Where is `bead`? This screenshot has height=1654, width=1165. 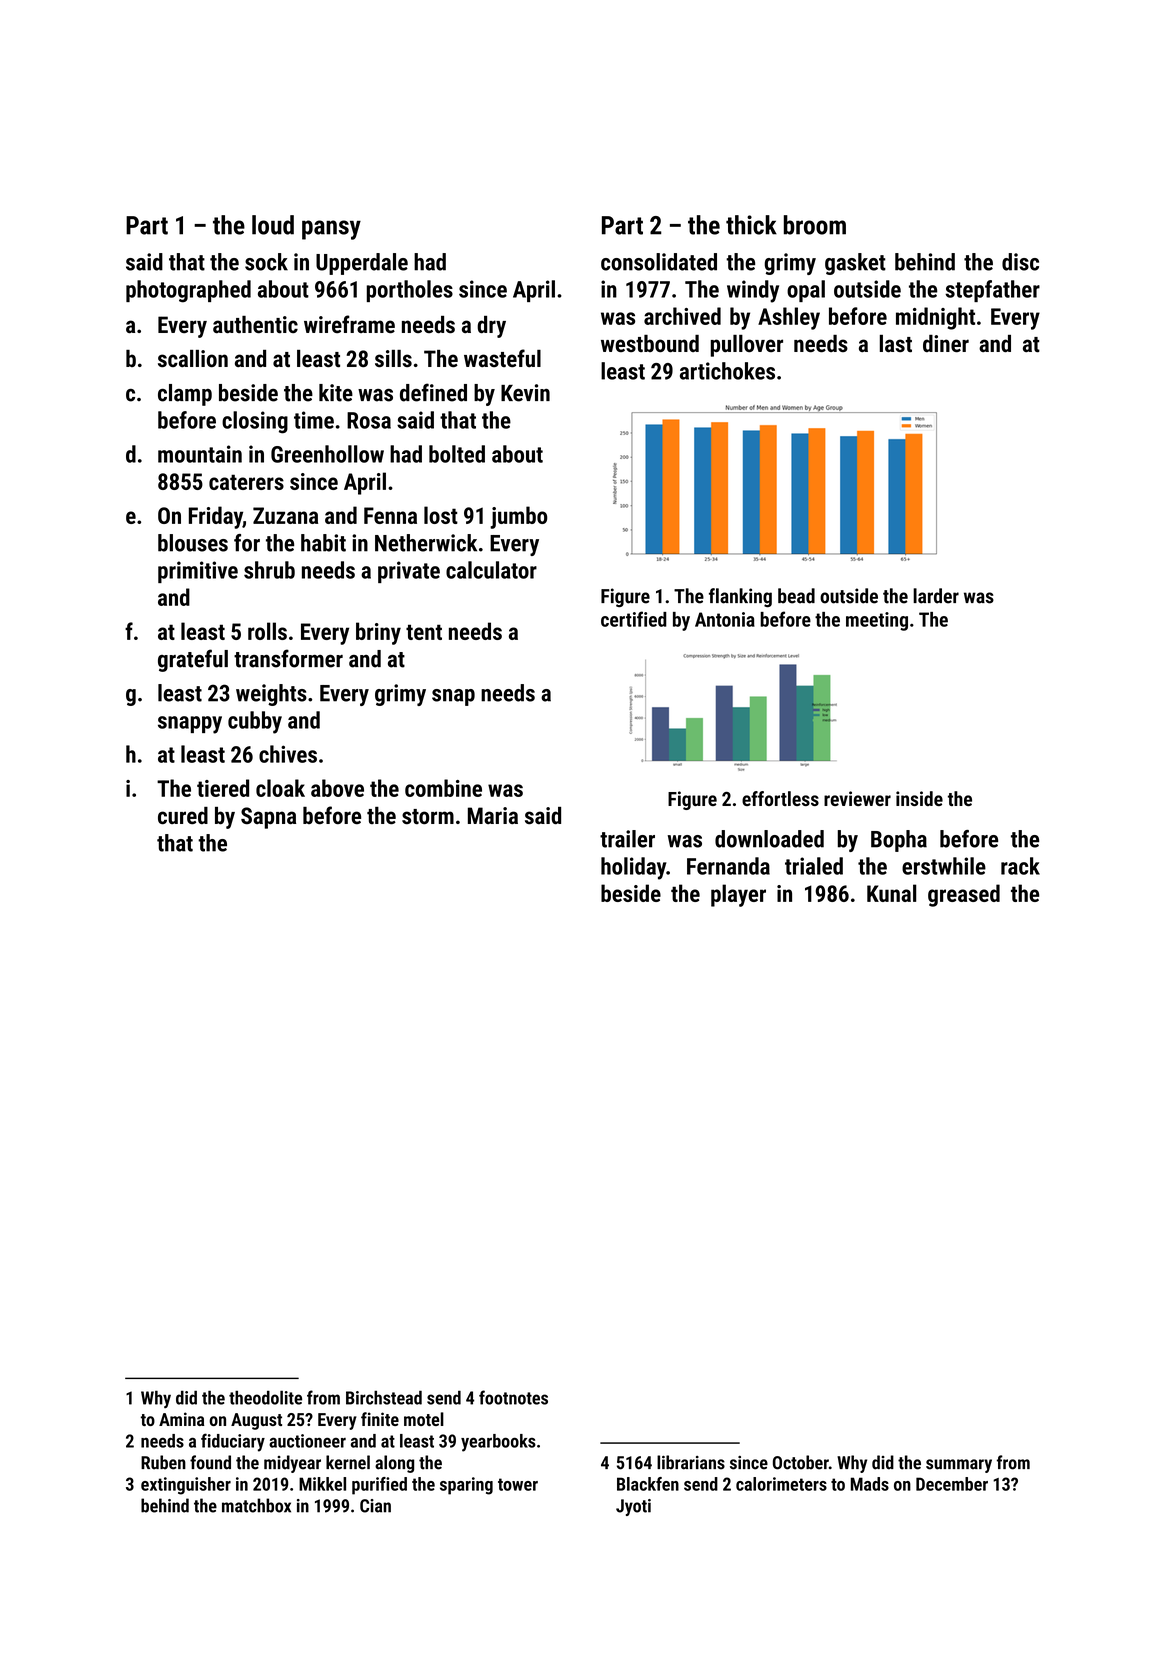 bead is located at coordinates (796, 596).
